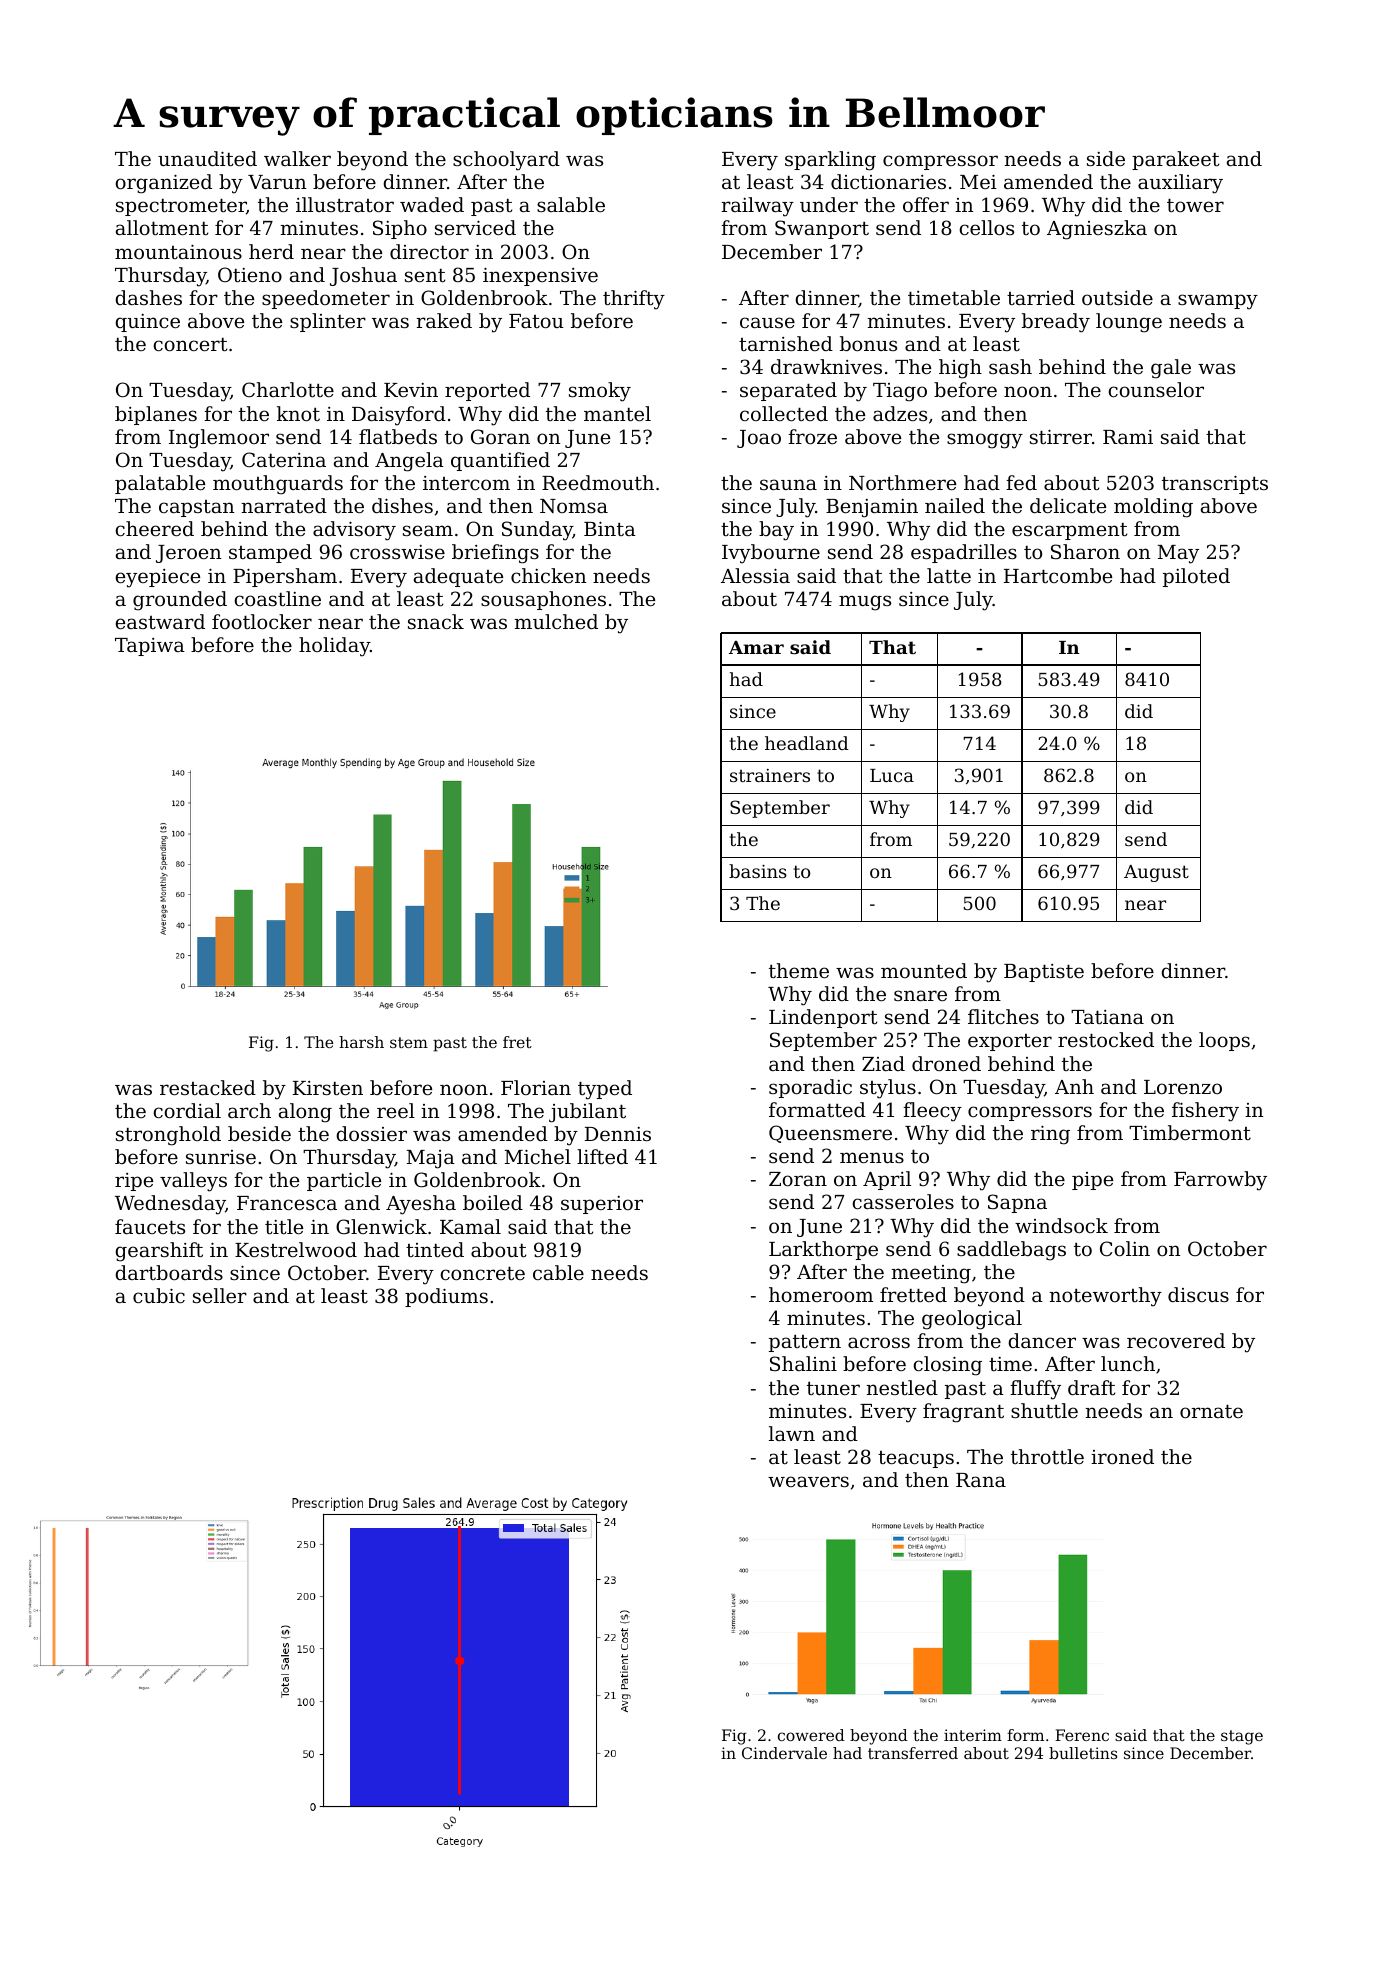 This screenshot has height=1969, width=1386. I want to click on Joshua, so click(363, 276).
